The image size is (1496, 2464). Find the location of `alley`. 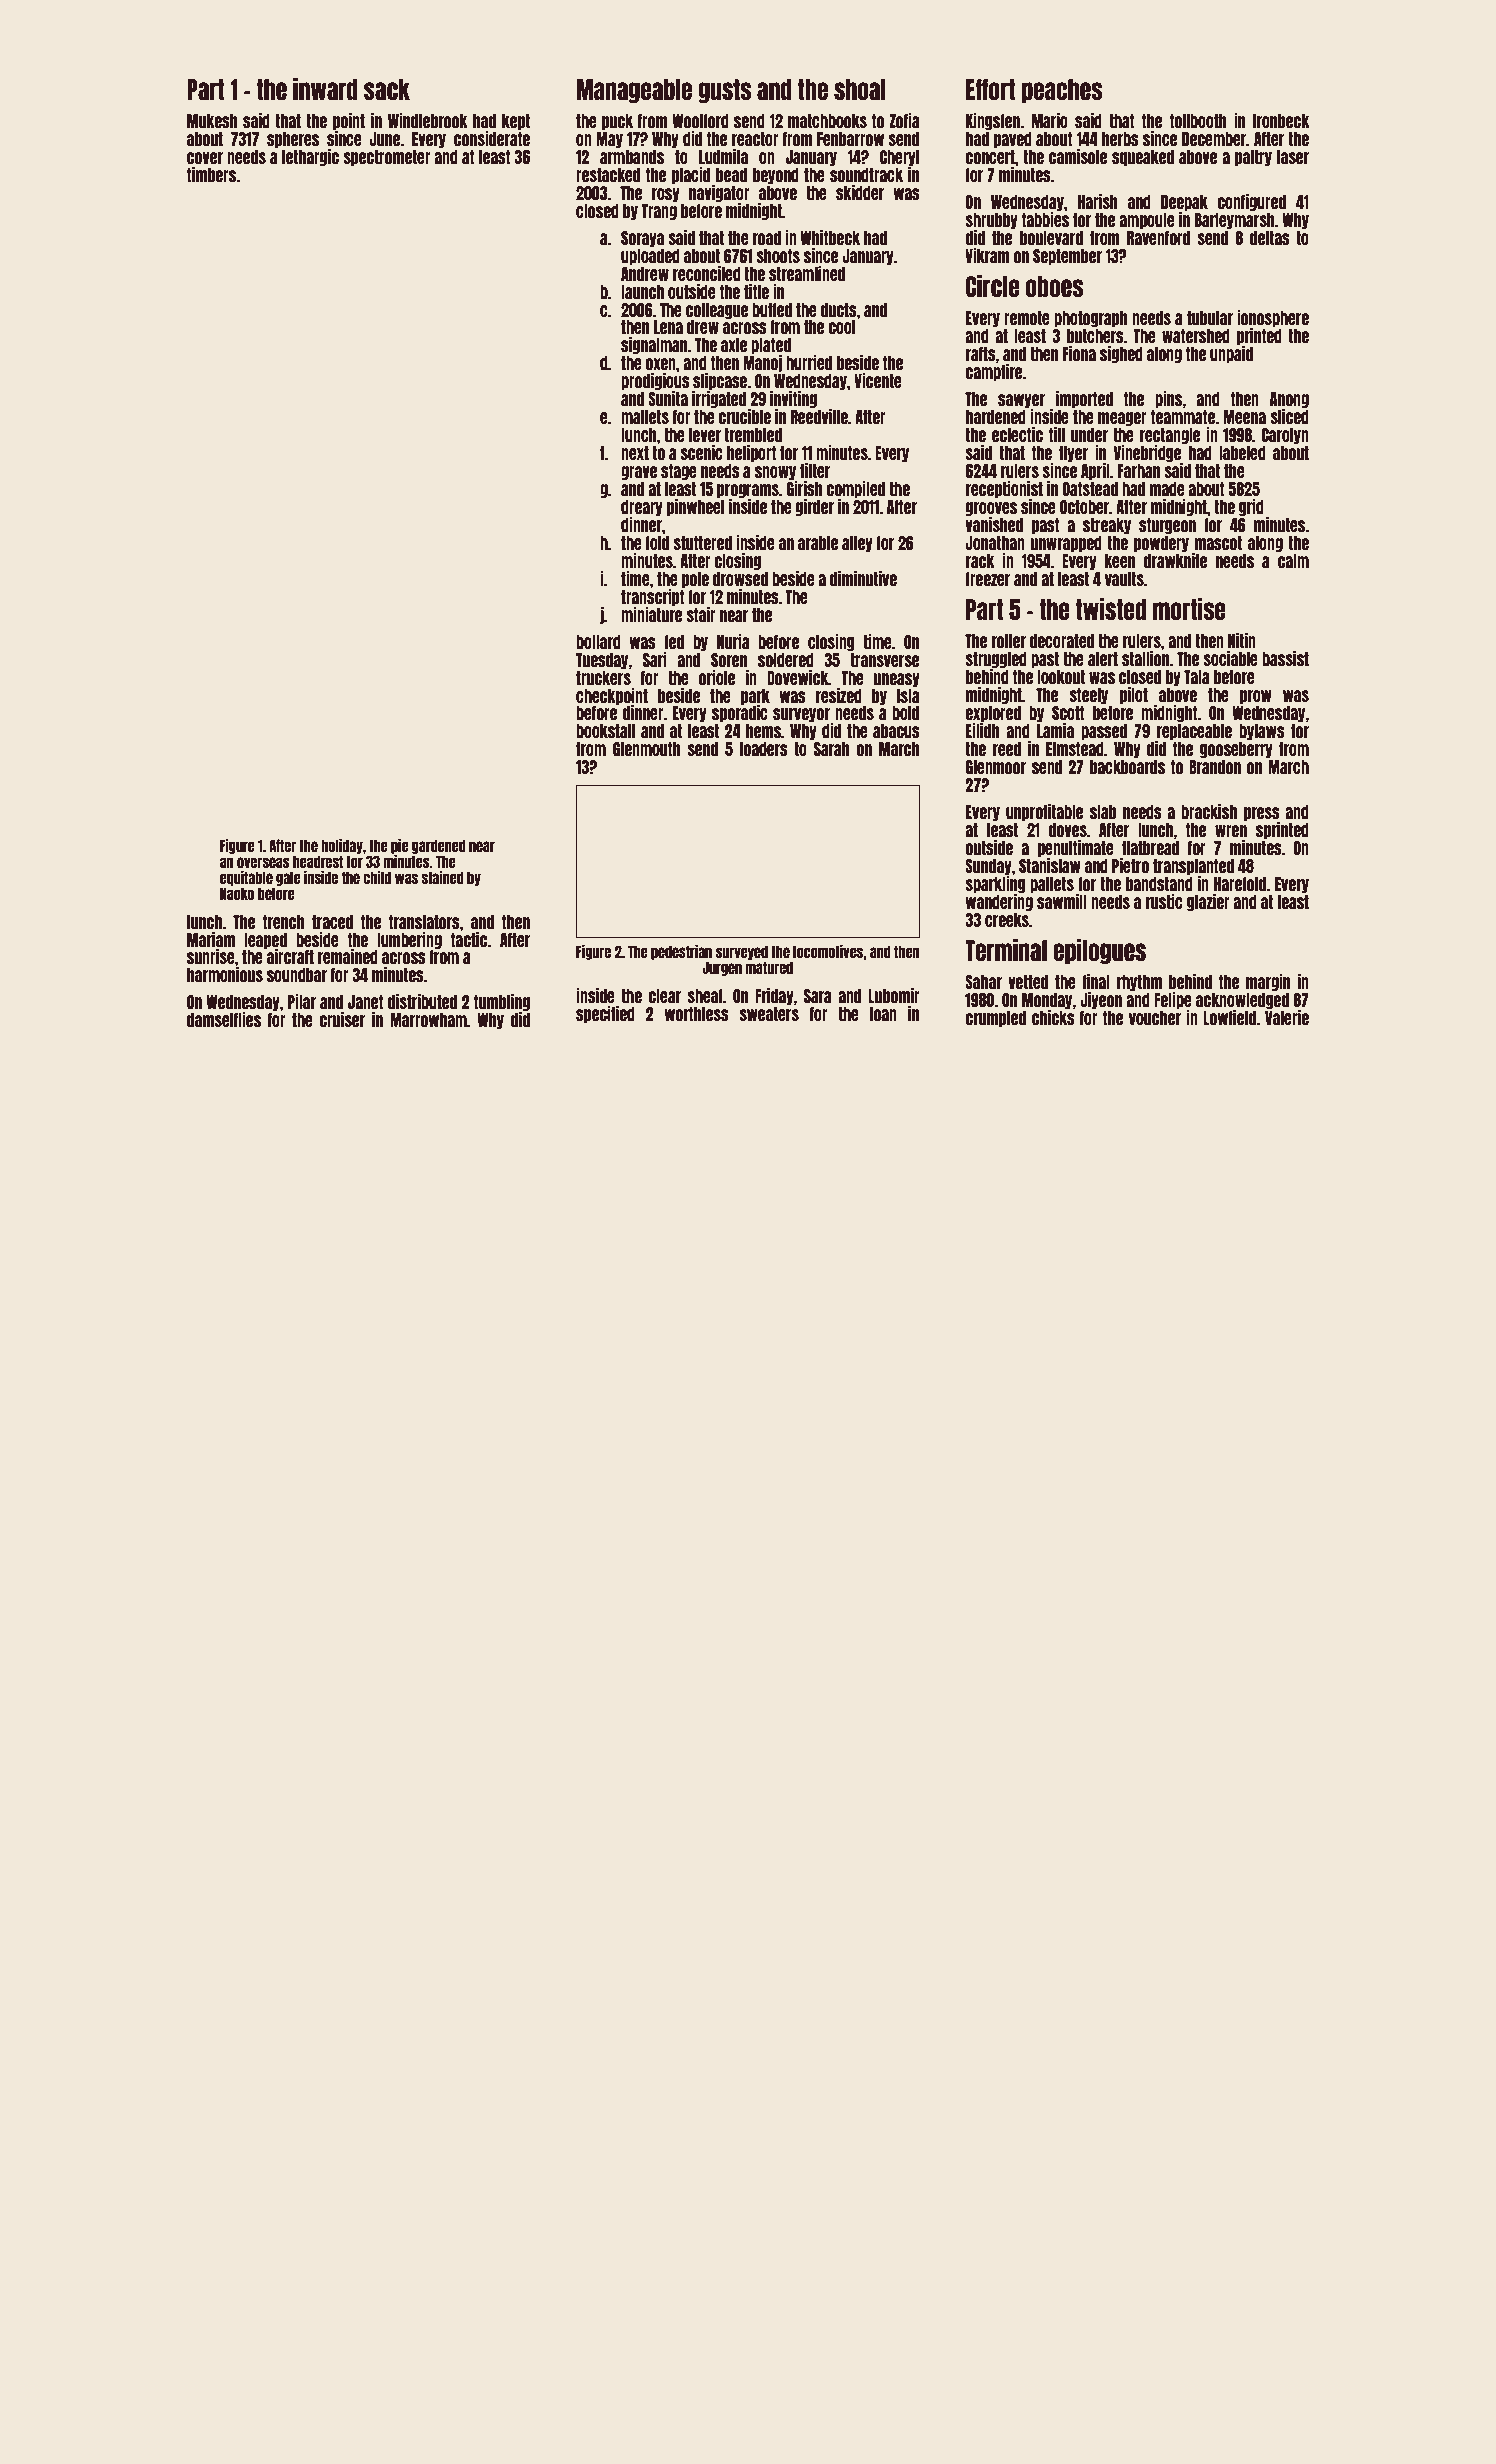

alley is located at coordinates (857, 544).
